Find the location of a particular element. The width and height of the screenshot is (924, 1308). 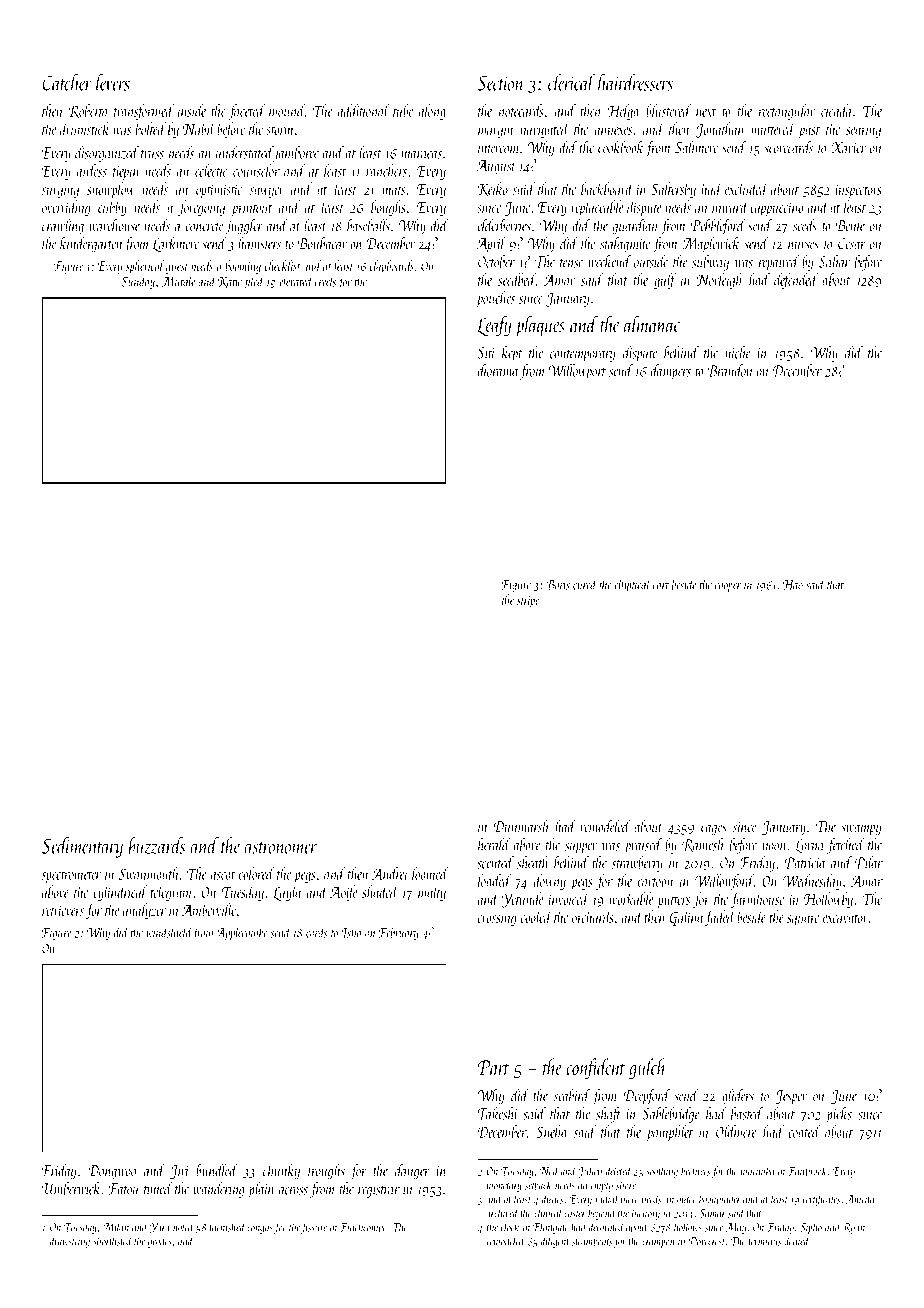

Section is located at coordinates (500, 83).
